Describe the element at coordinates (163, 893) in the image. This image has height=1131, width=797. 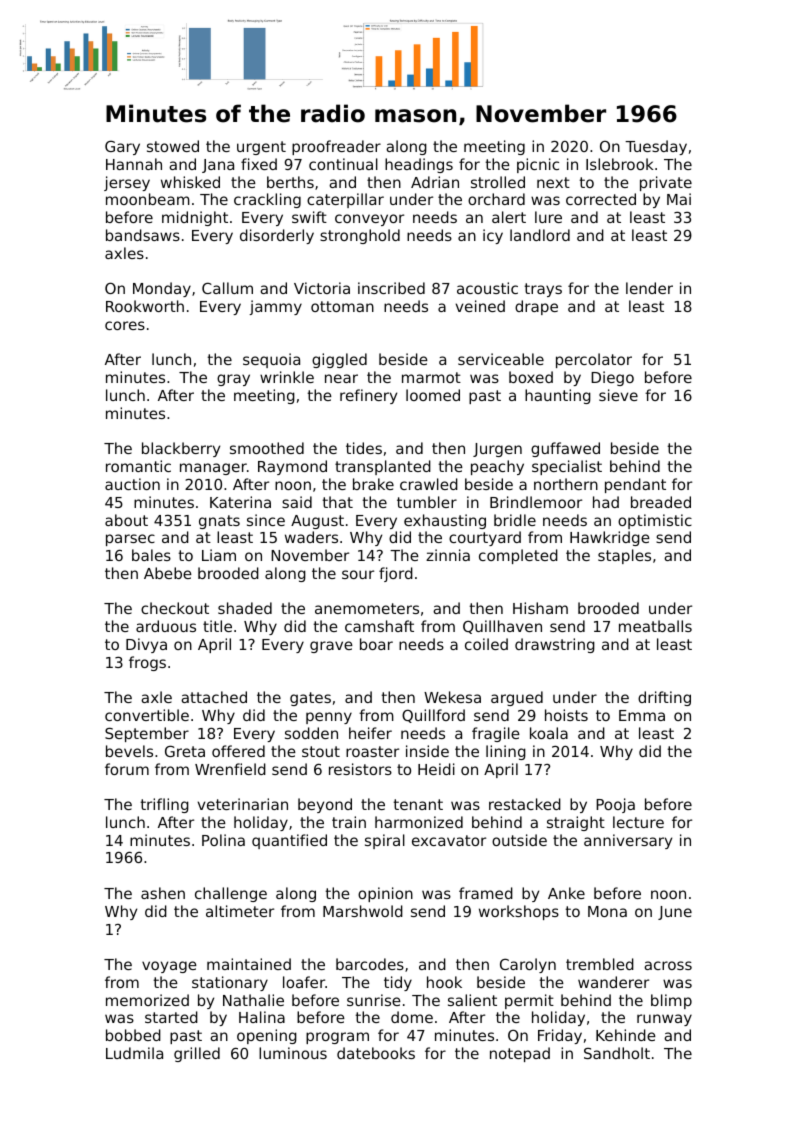
I see `ashen` at that location.
